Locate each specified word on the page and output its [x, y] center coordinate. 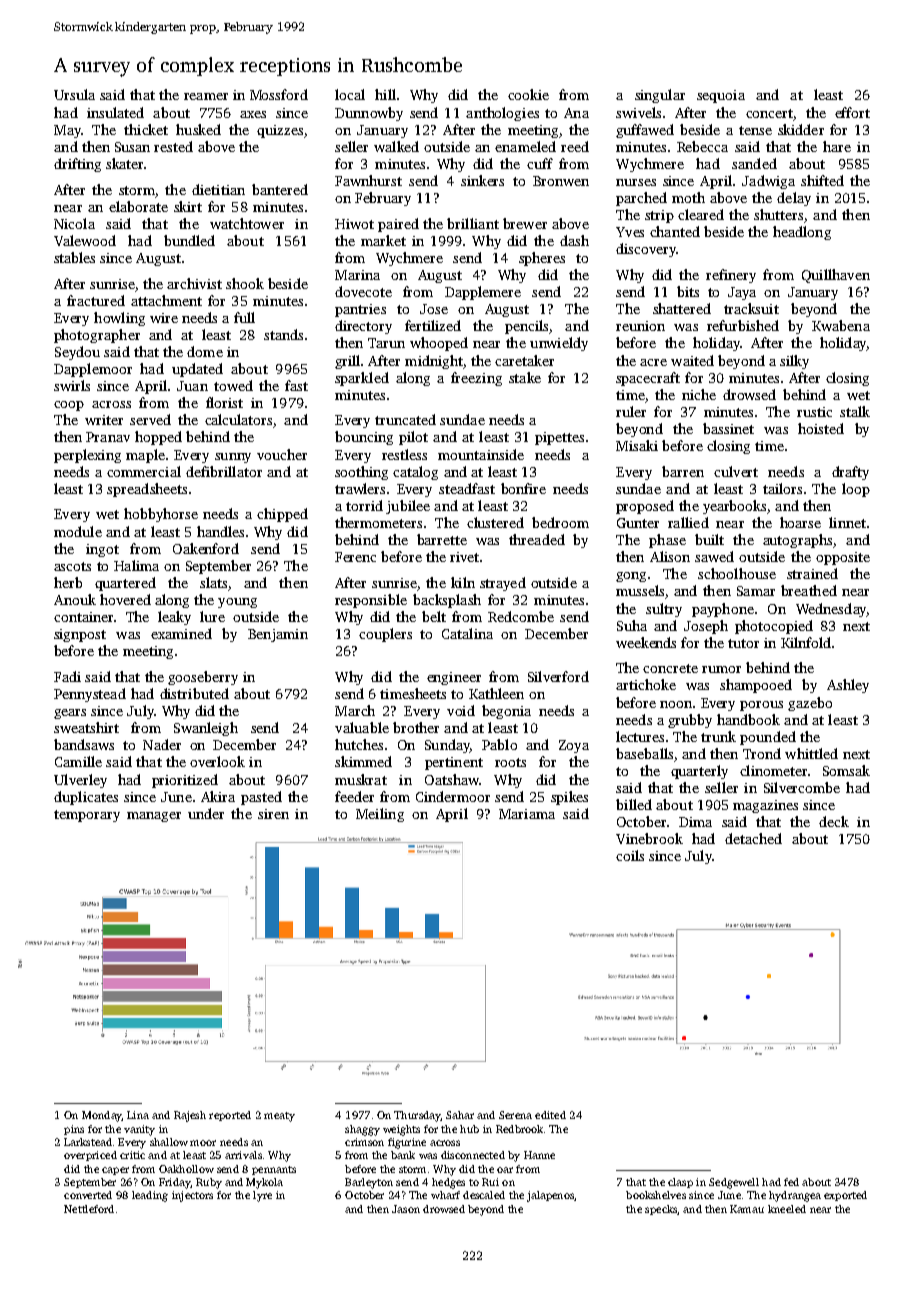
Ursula [74, 94]
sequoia [721, 96]
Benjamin [278, 635]
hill [385, 94]
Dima [695, 822]
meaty [279, 1117]
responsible [371, 601]
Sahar [460, 1115]
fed [791, 1182]
